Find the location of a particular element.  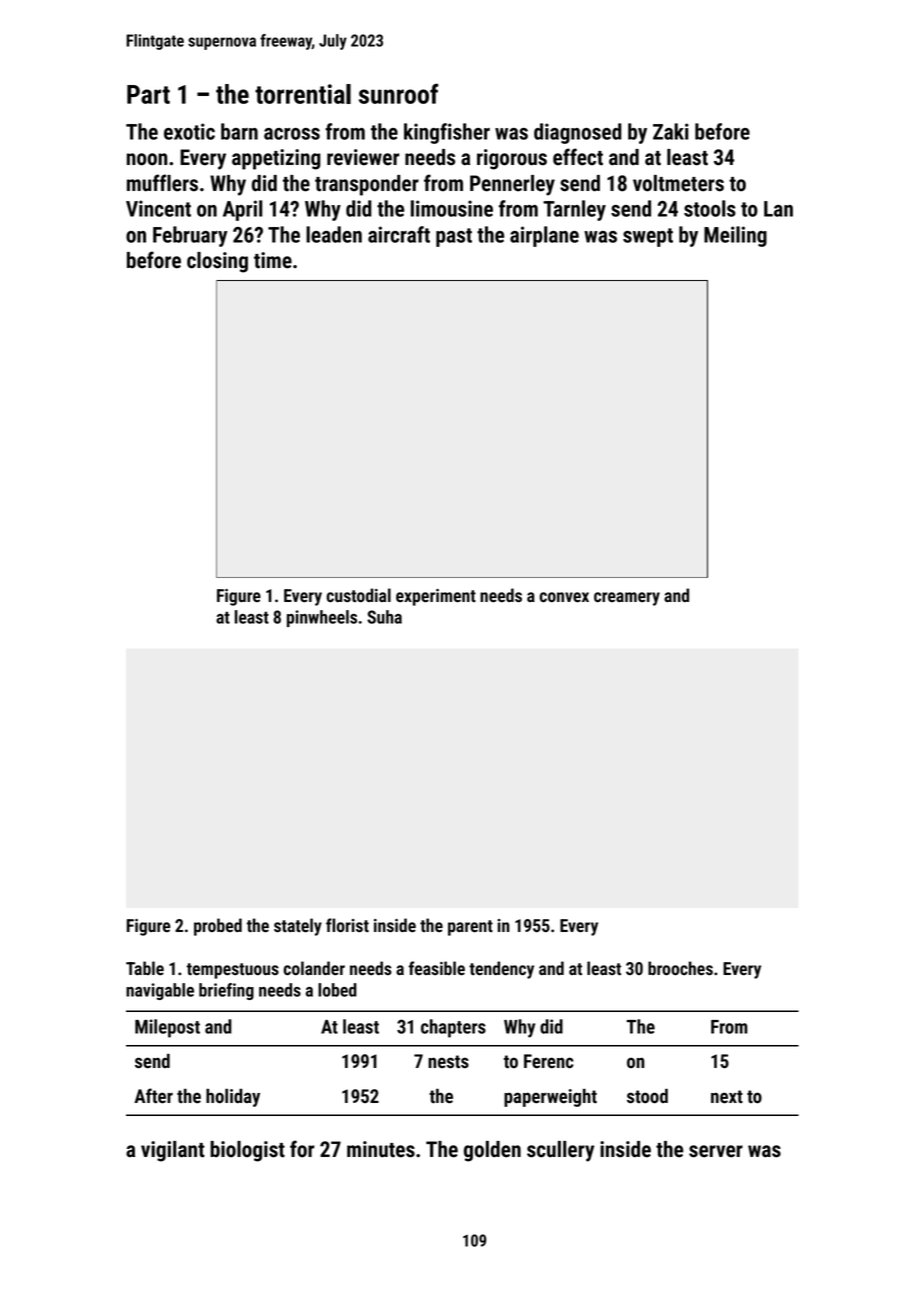

brooches is located at coordinates (680, 968).
